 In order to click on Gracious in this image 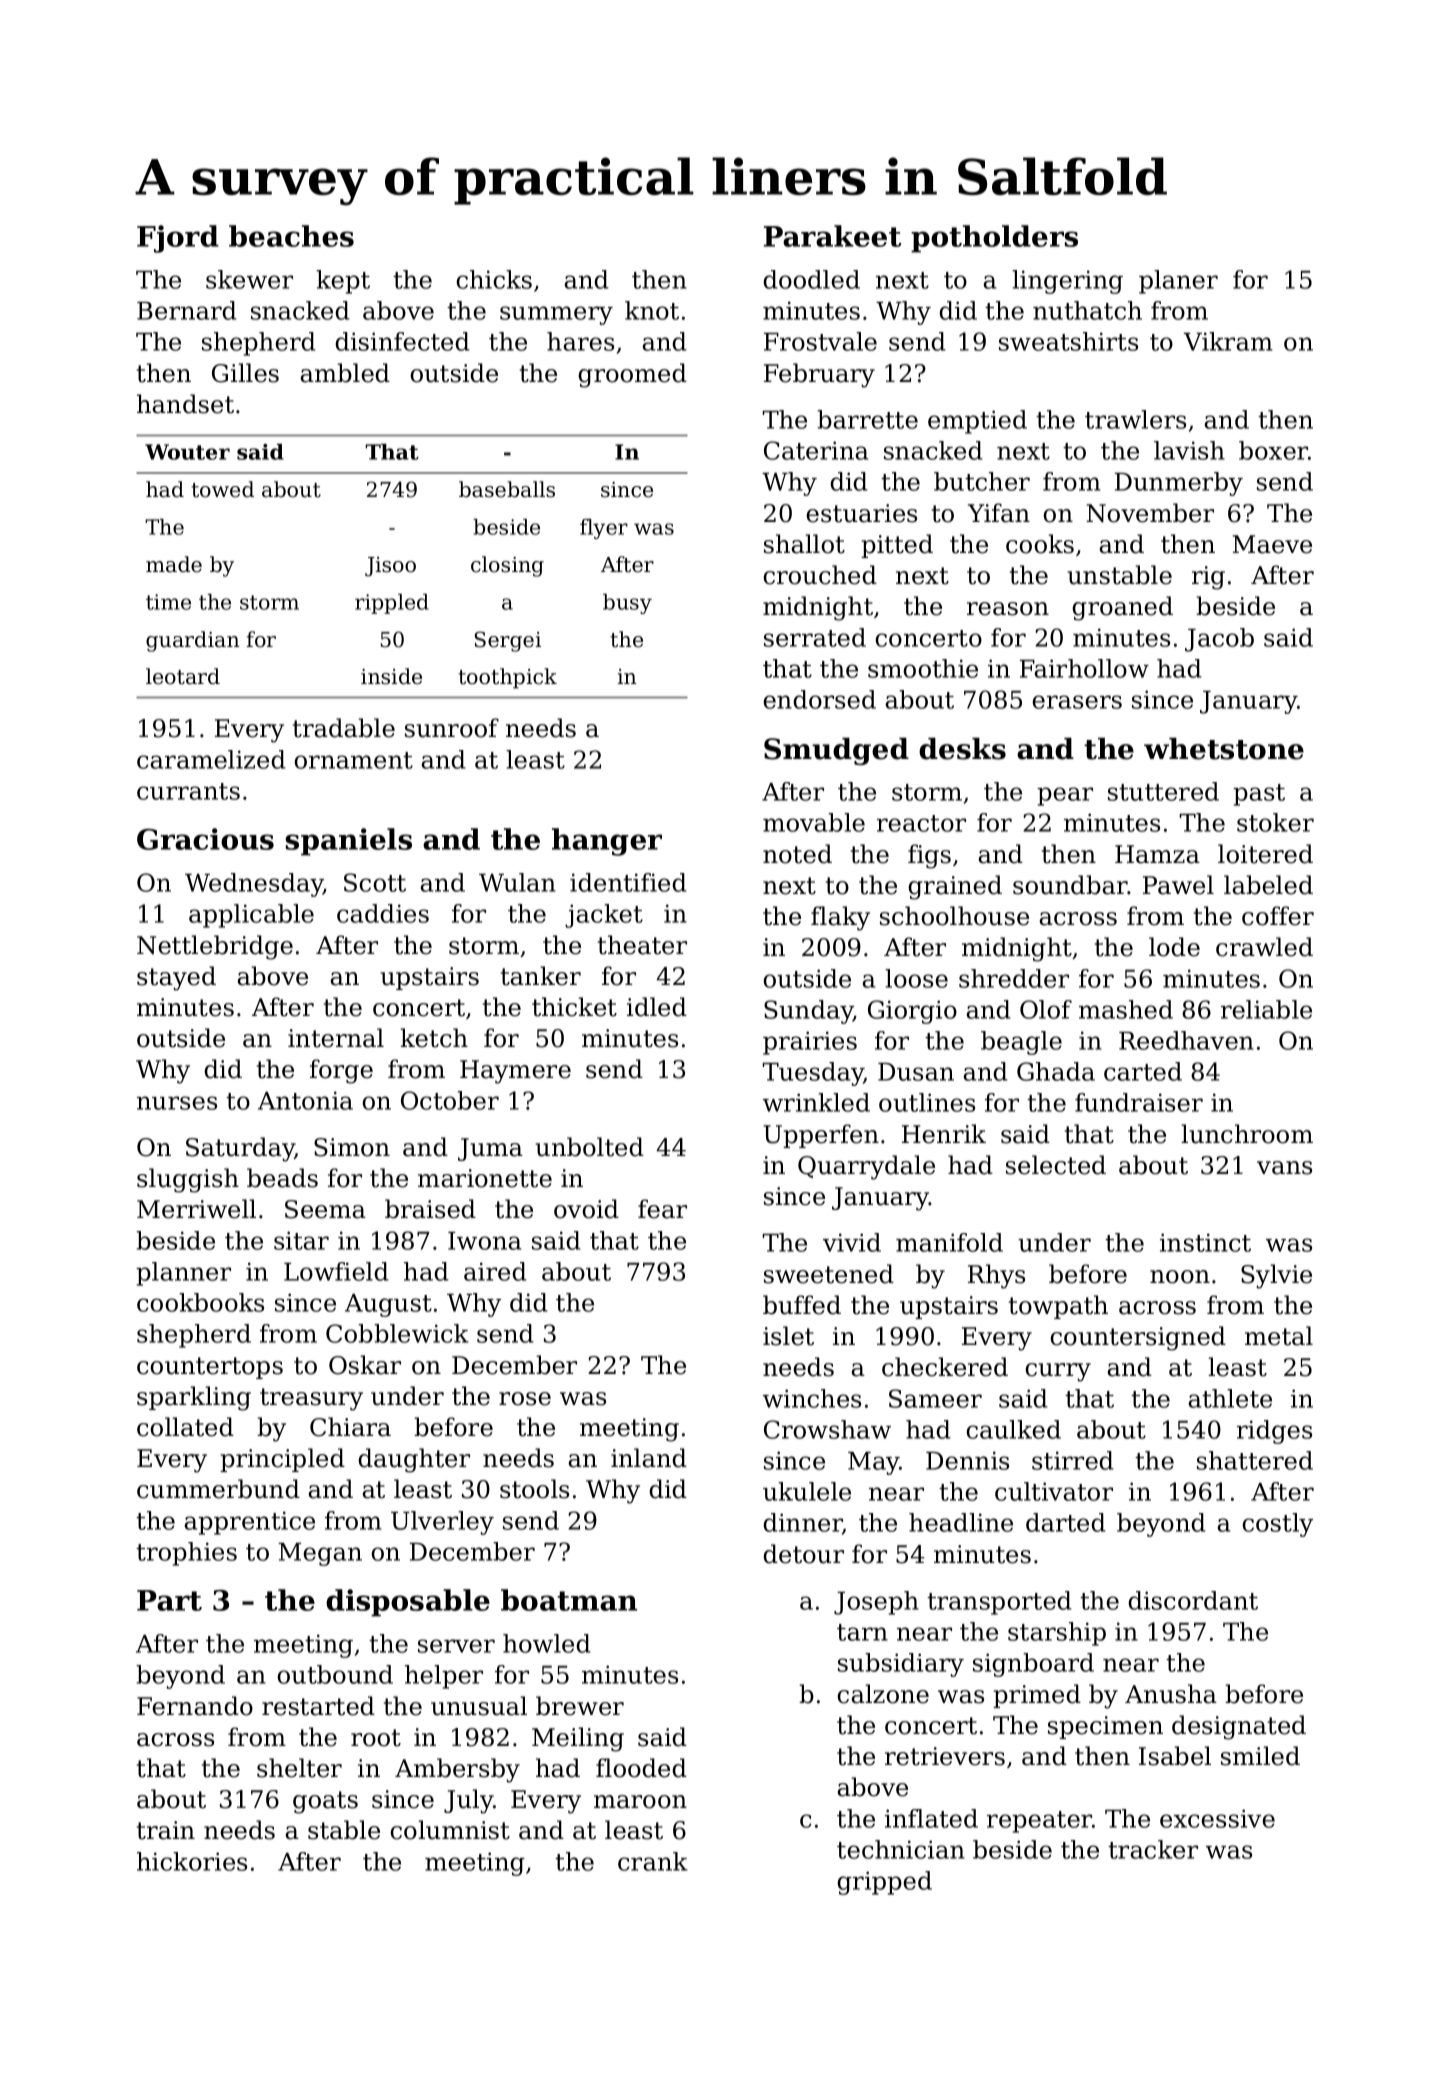, I will do `click(205, 839)`.
